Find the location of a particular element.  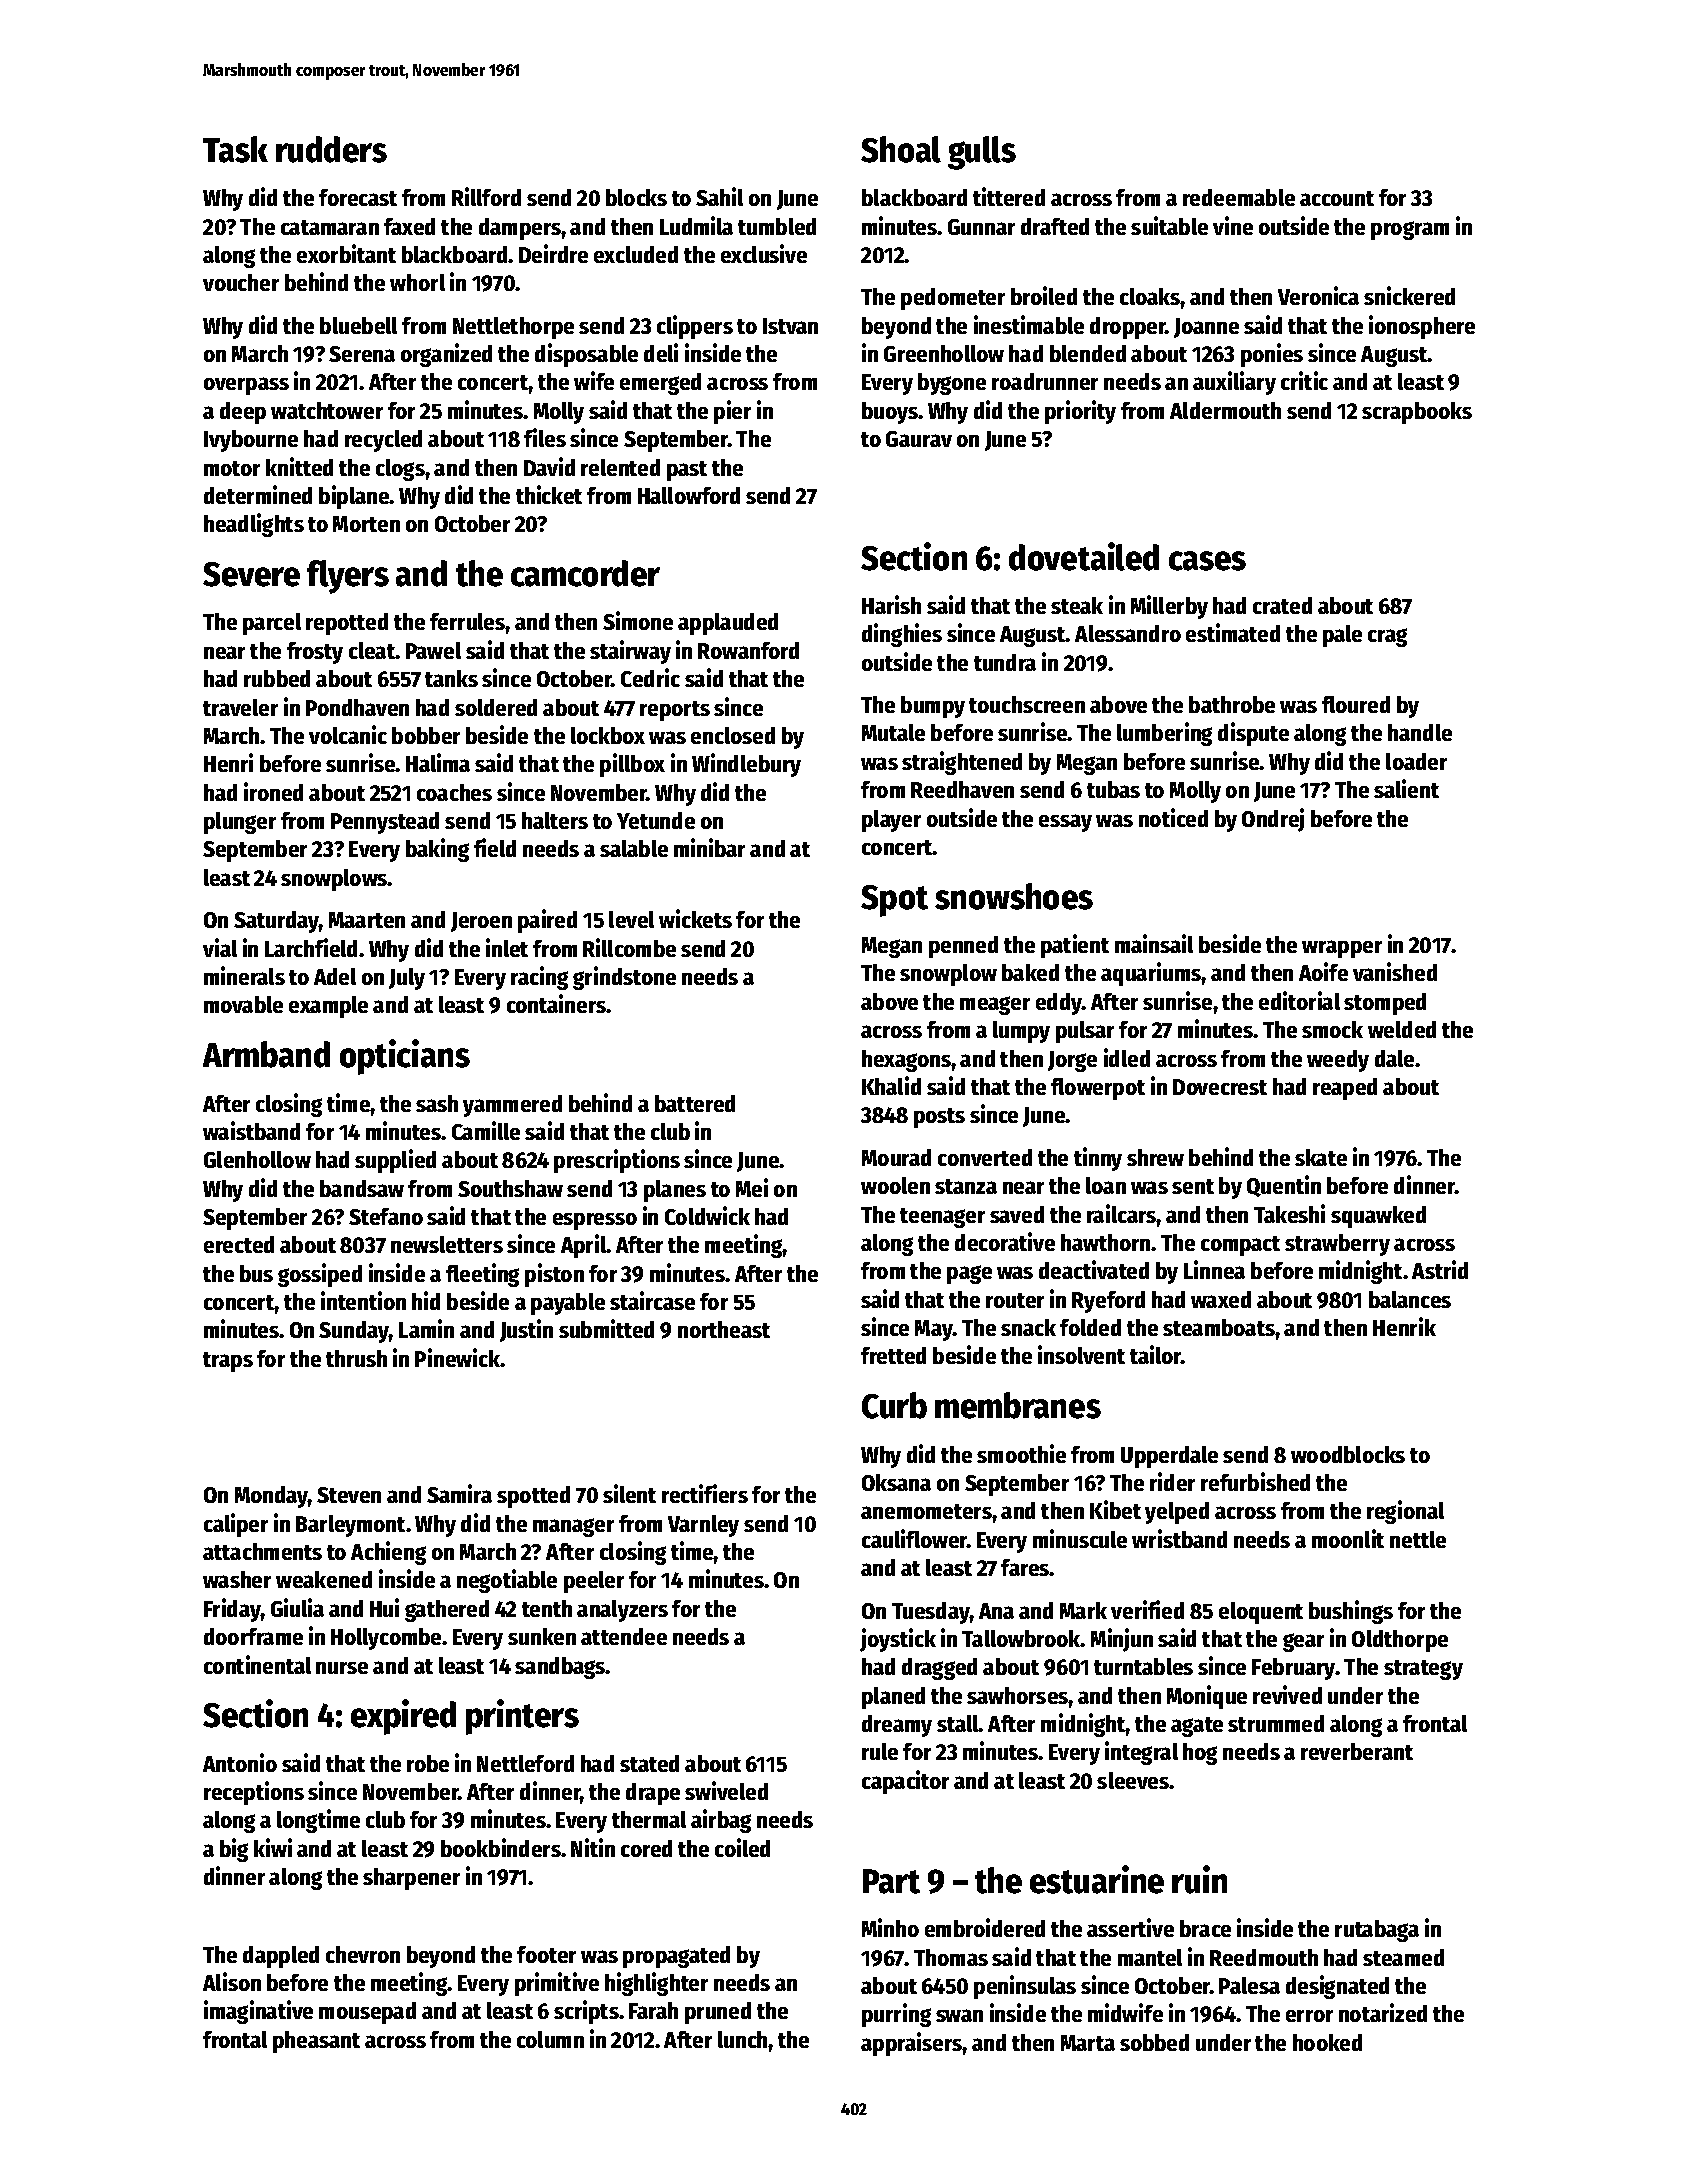

column is located at coordinates (550, 2039).
